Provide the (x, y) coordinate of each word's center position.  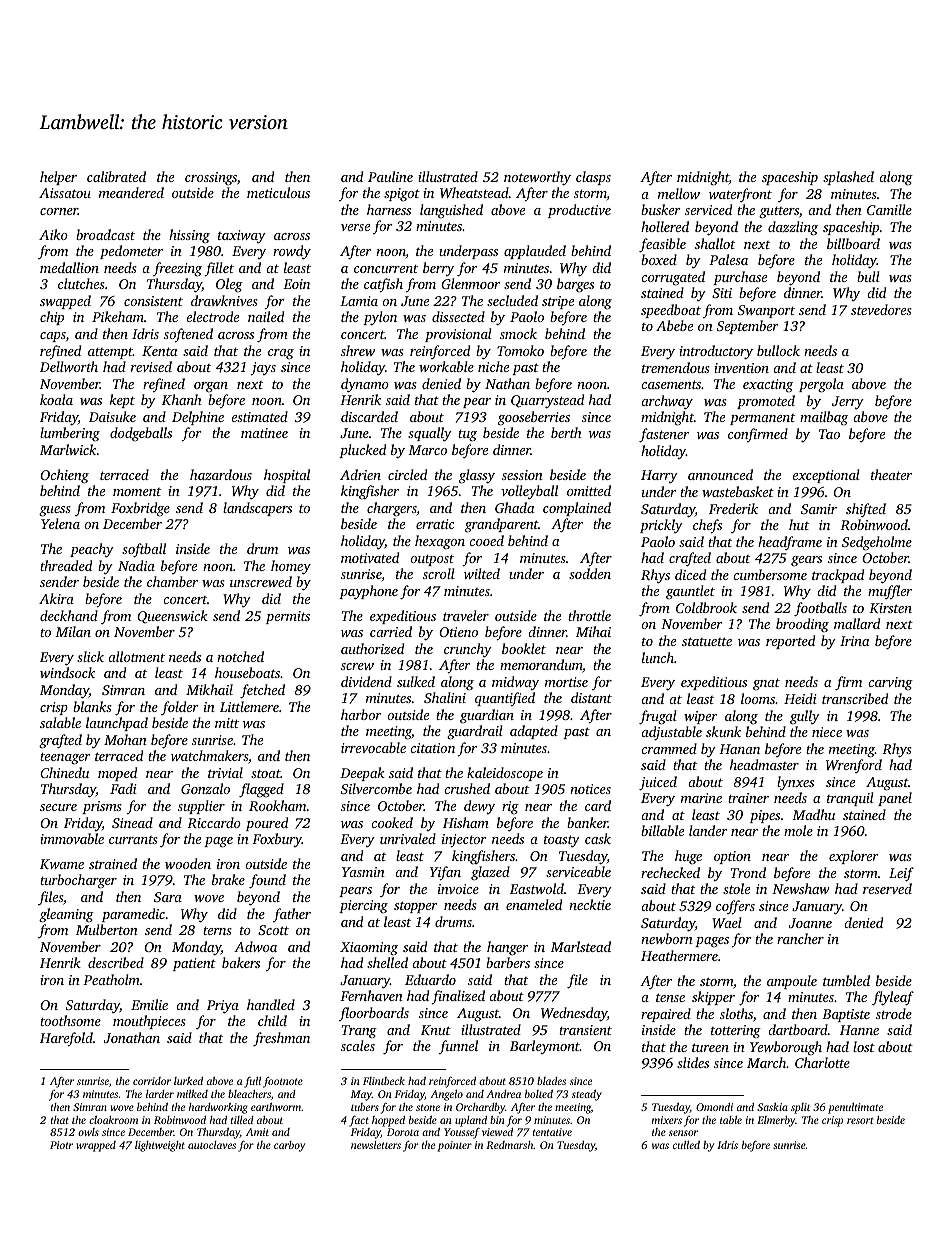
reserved (887, 888)
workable (446, 366)
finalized (458, 997)
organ (211, 387)
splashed (848, 178)
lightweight (160, 1146)
